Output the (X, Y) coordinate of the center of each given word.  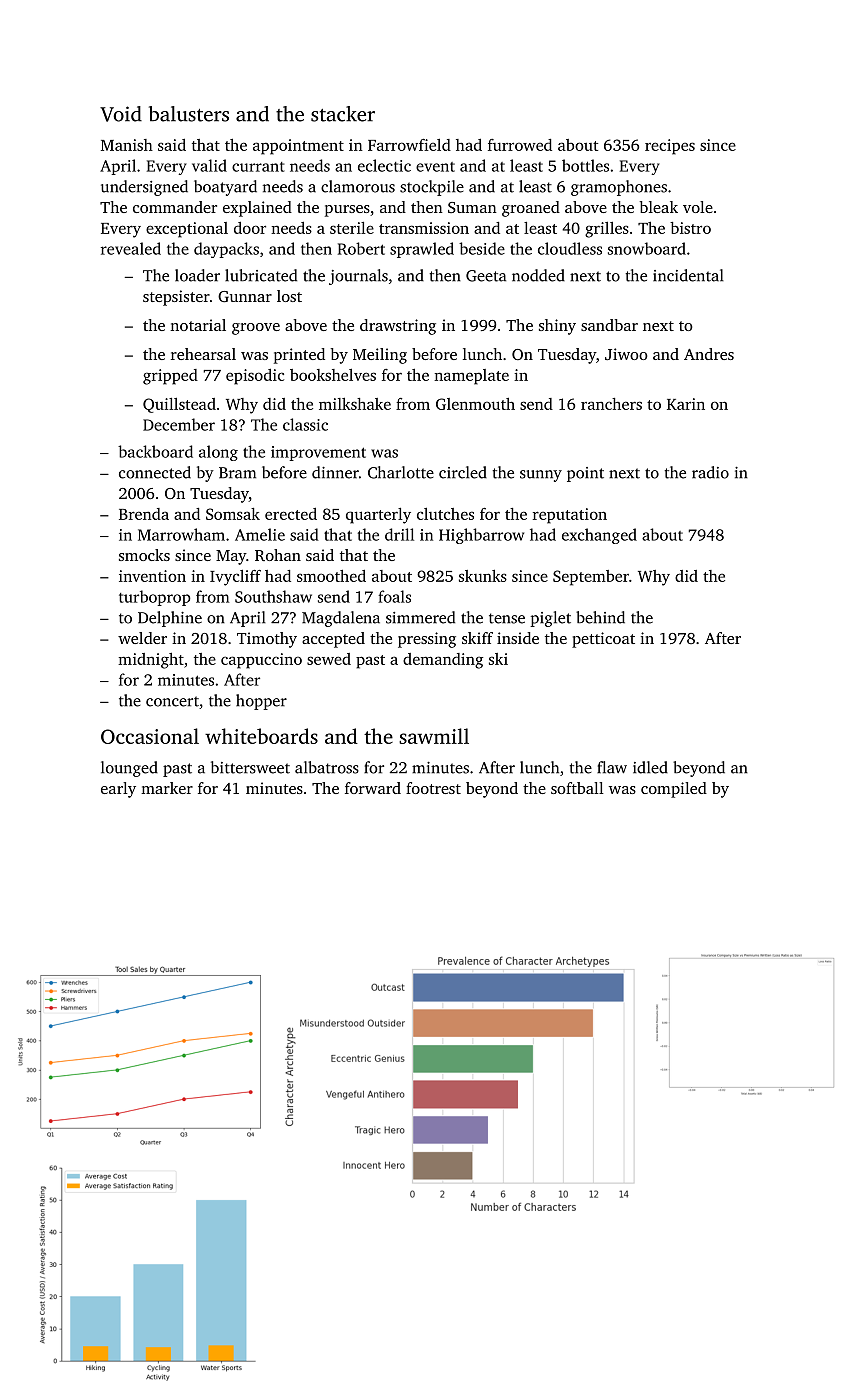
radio (710, 472)
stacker (343, 114)
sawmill (434, 736)
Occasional (150, 736)
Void (121, 114)
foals (394, 596)
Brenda (144, 514)
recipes (670, 147)
